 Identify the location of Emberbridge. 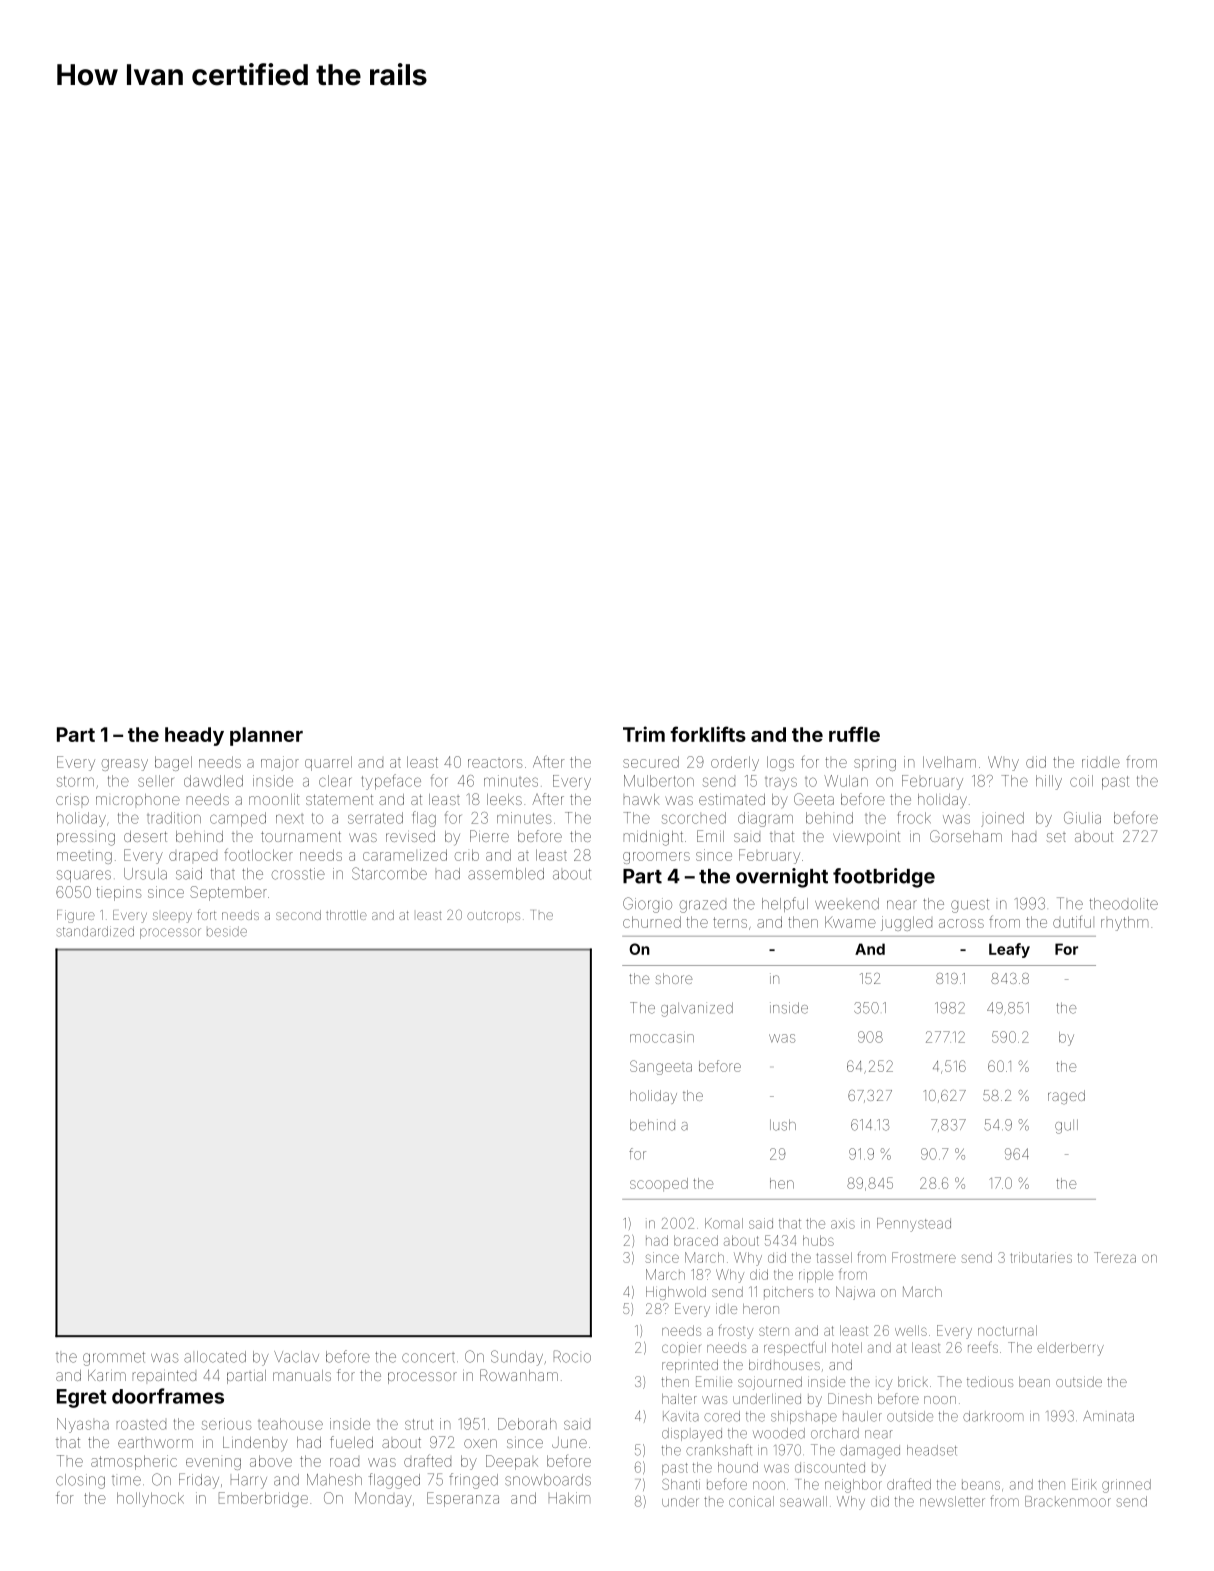
(263, 1499).
